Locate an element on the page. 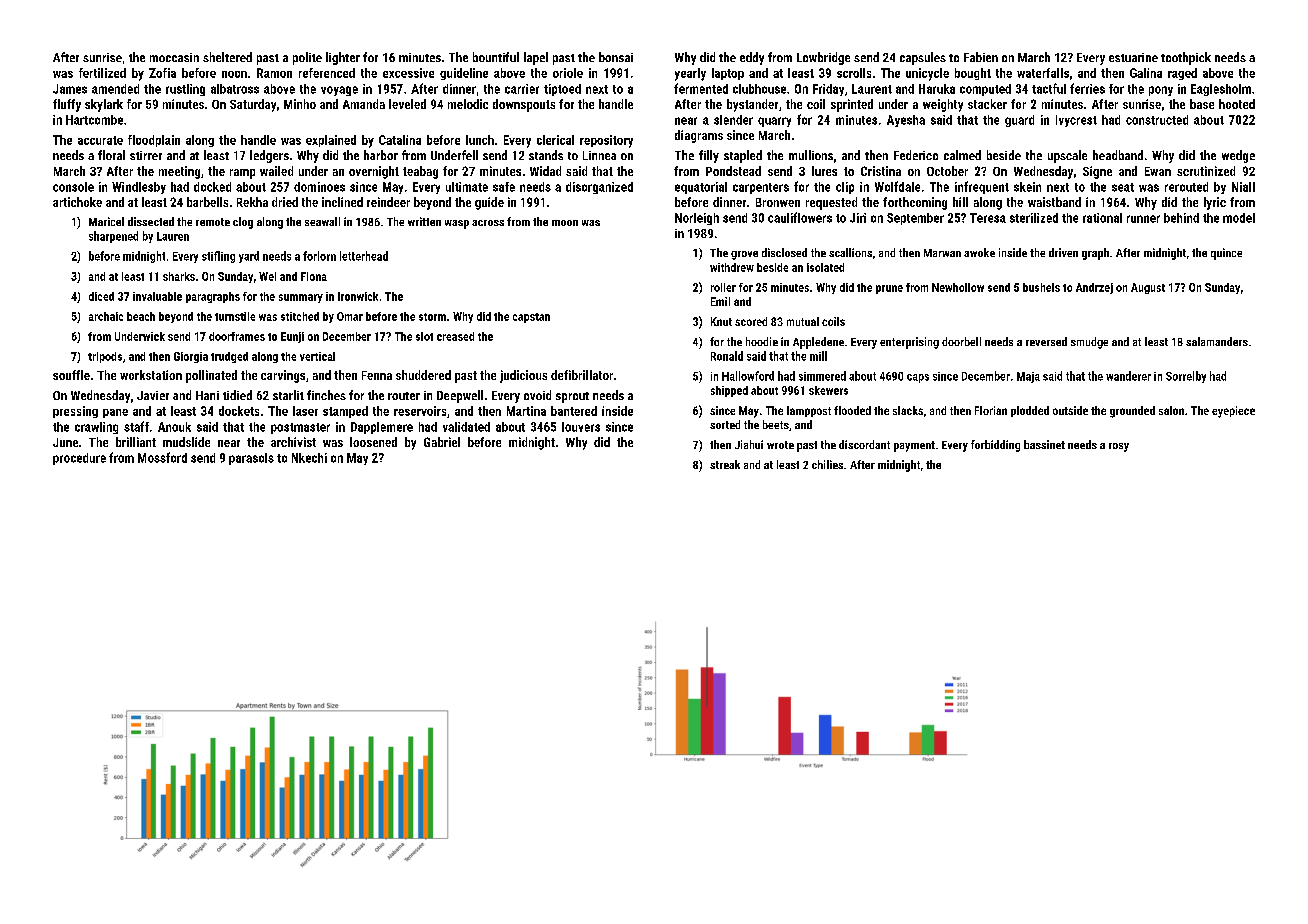 Image resolution: width=1308 pixels, height=924 pixels. reindeer is located at coordinates (388, 202).
